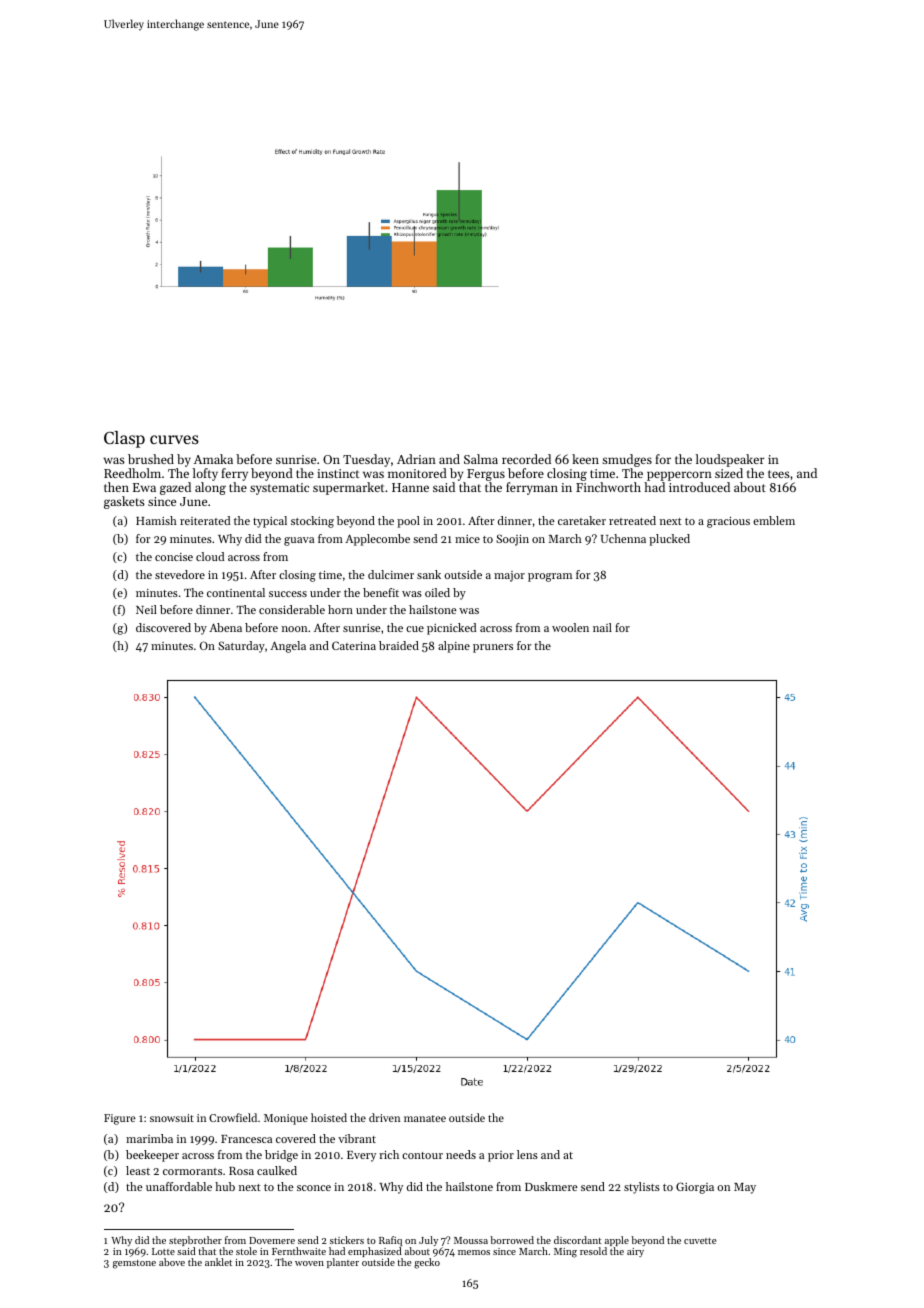 The image size is (924, 1308). Describe the element at coordinates (288, 647) in the screenshot. I see `Angela` at that location.
